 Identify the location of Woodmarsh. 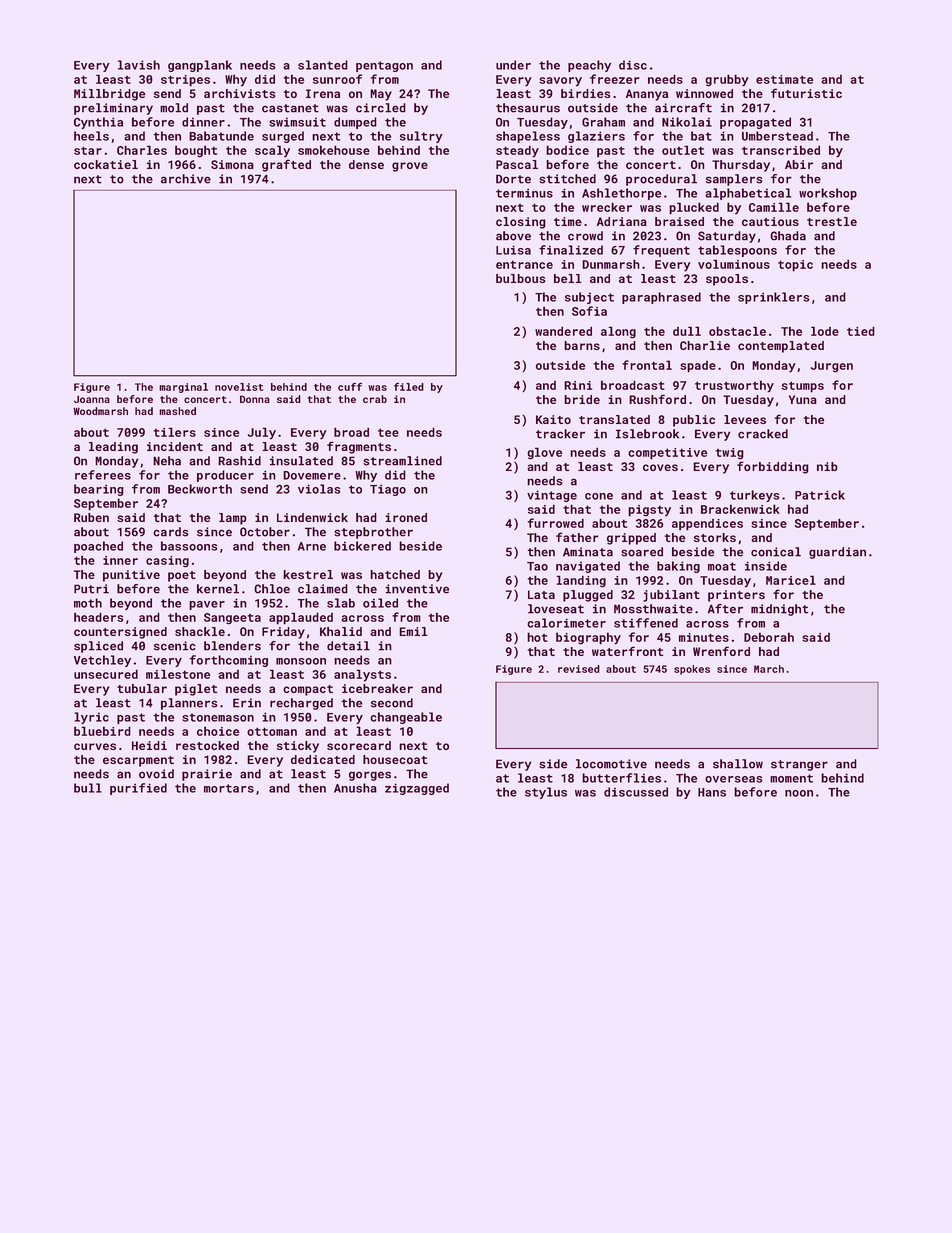
(100, 411).
